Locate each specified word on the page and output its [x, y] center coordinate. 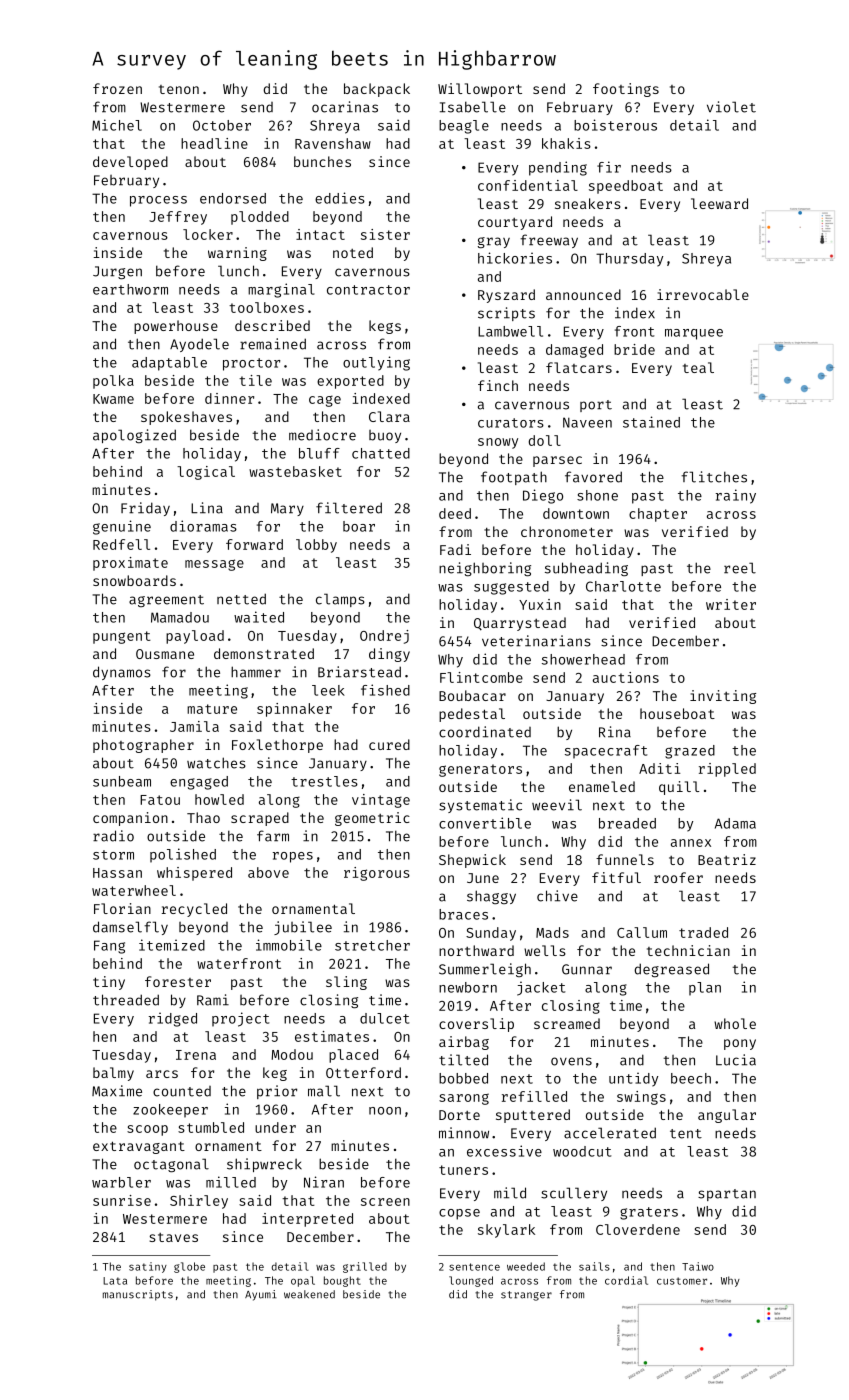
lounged [471, 1281]
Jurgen [117, 273]
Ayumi [261, 1295]
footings [626, 90]
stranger [526, 1296]
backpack [377, 90]
